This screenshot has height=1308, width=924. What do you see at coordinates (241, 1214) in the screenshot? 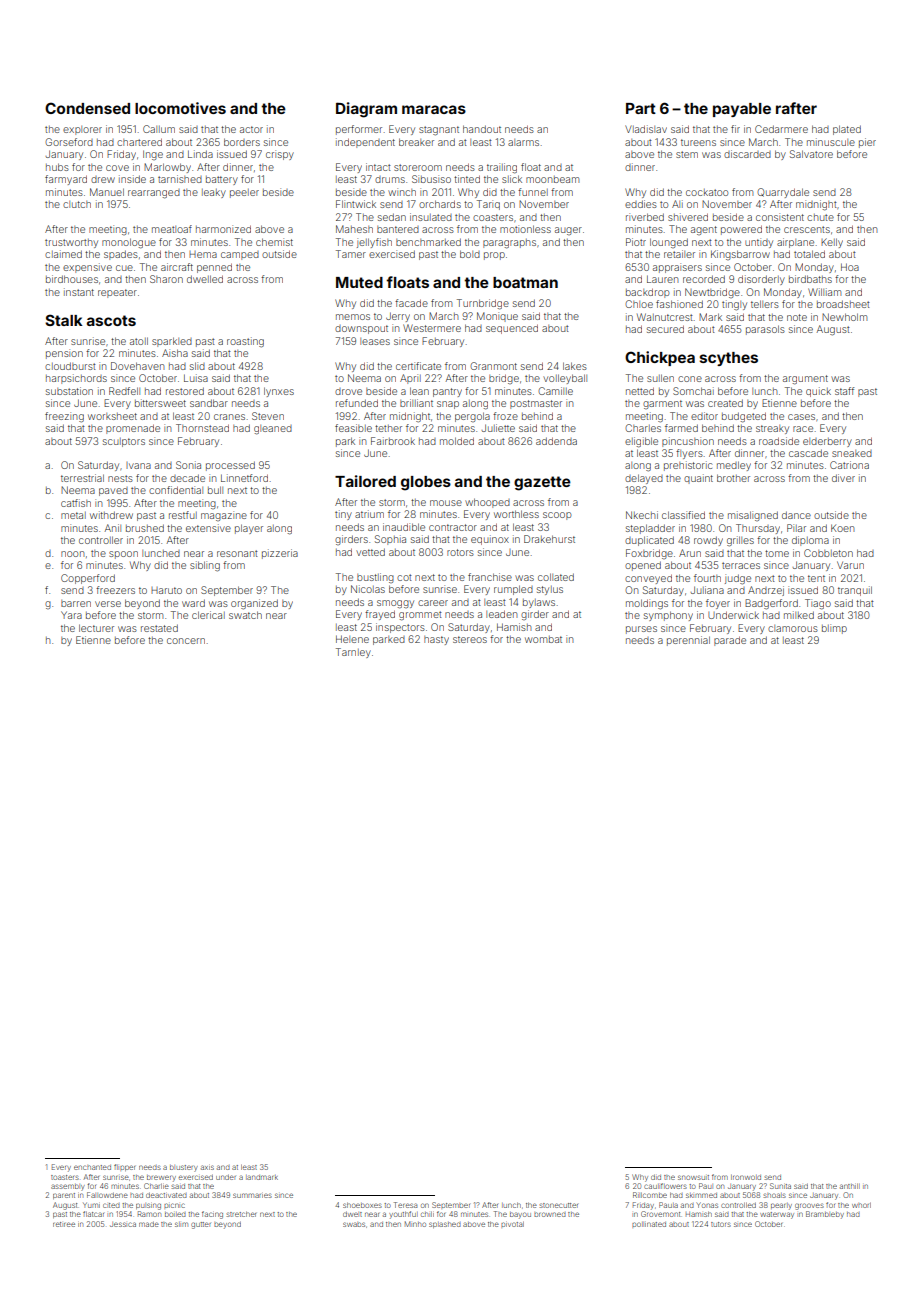
I see `stretcher` at bounding box center [241, 1214].
